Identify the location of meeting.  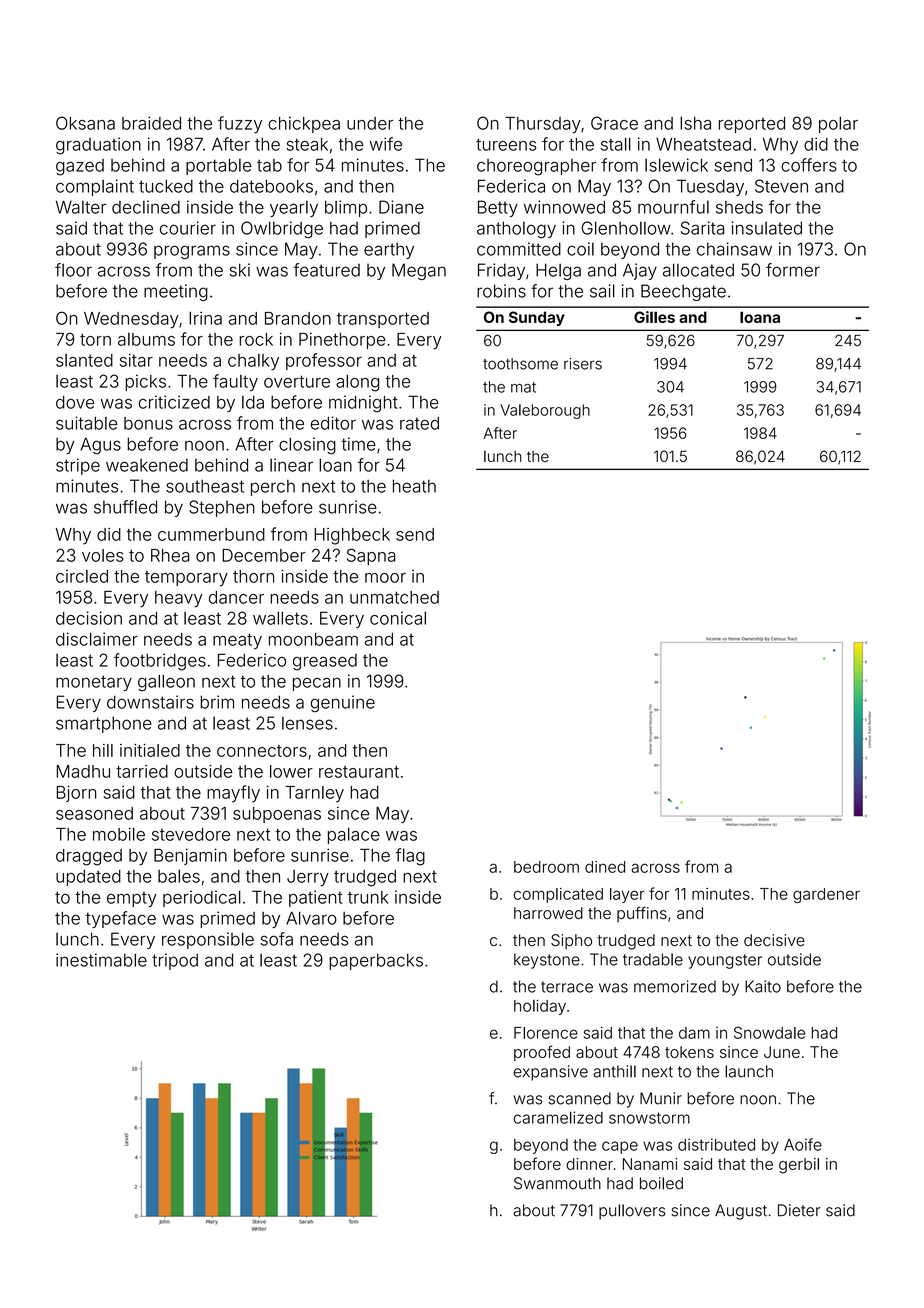
(176, 292).
